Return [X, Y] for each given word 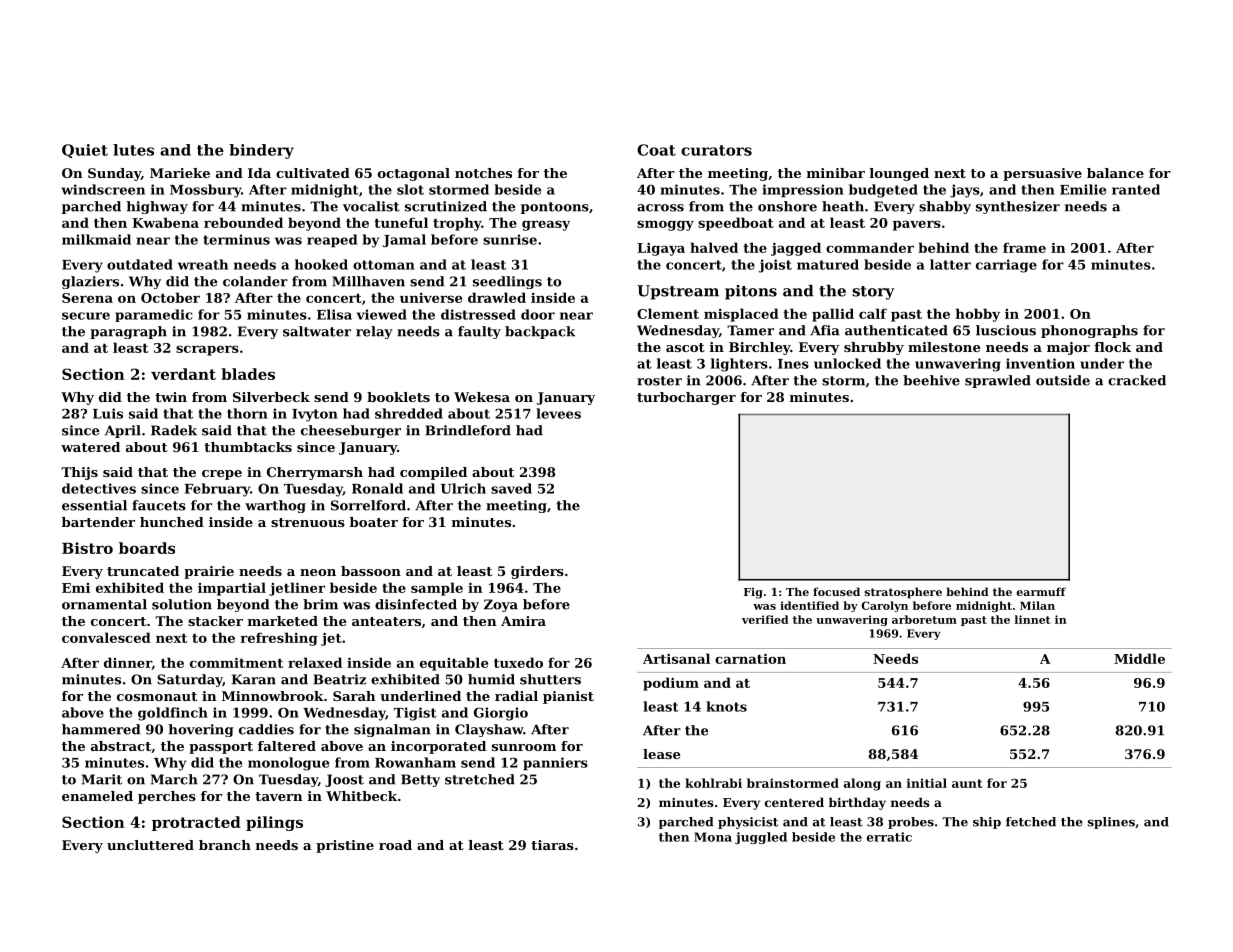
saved [511, 488]
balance [1115, 173]
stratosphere [903, 593]
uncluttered [150, 845]
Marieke [180, 173]
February [217, 490]
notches [483, 173]
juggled [761, 838]
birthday [857, 803]
